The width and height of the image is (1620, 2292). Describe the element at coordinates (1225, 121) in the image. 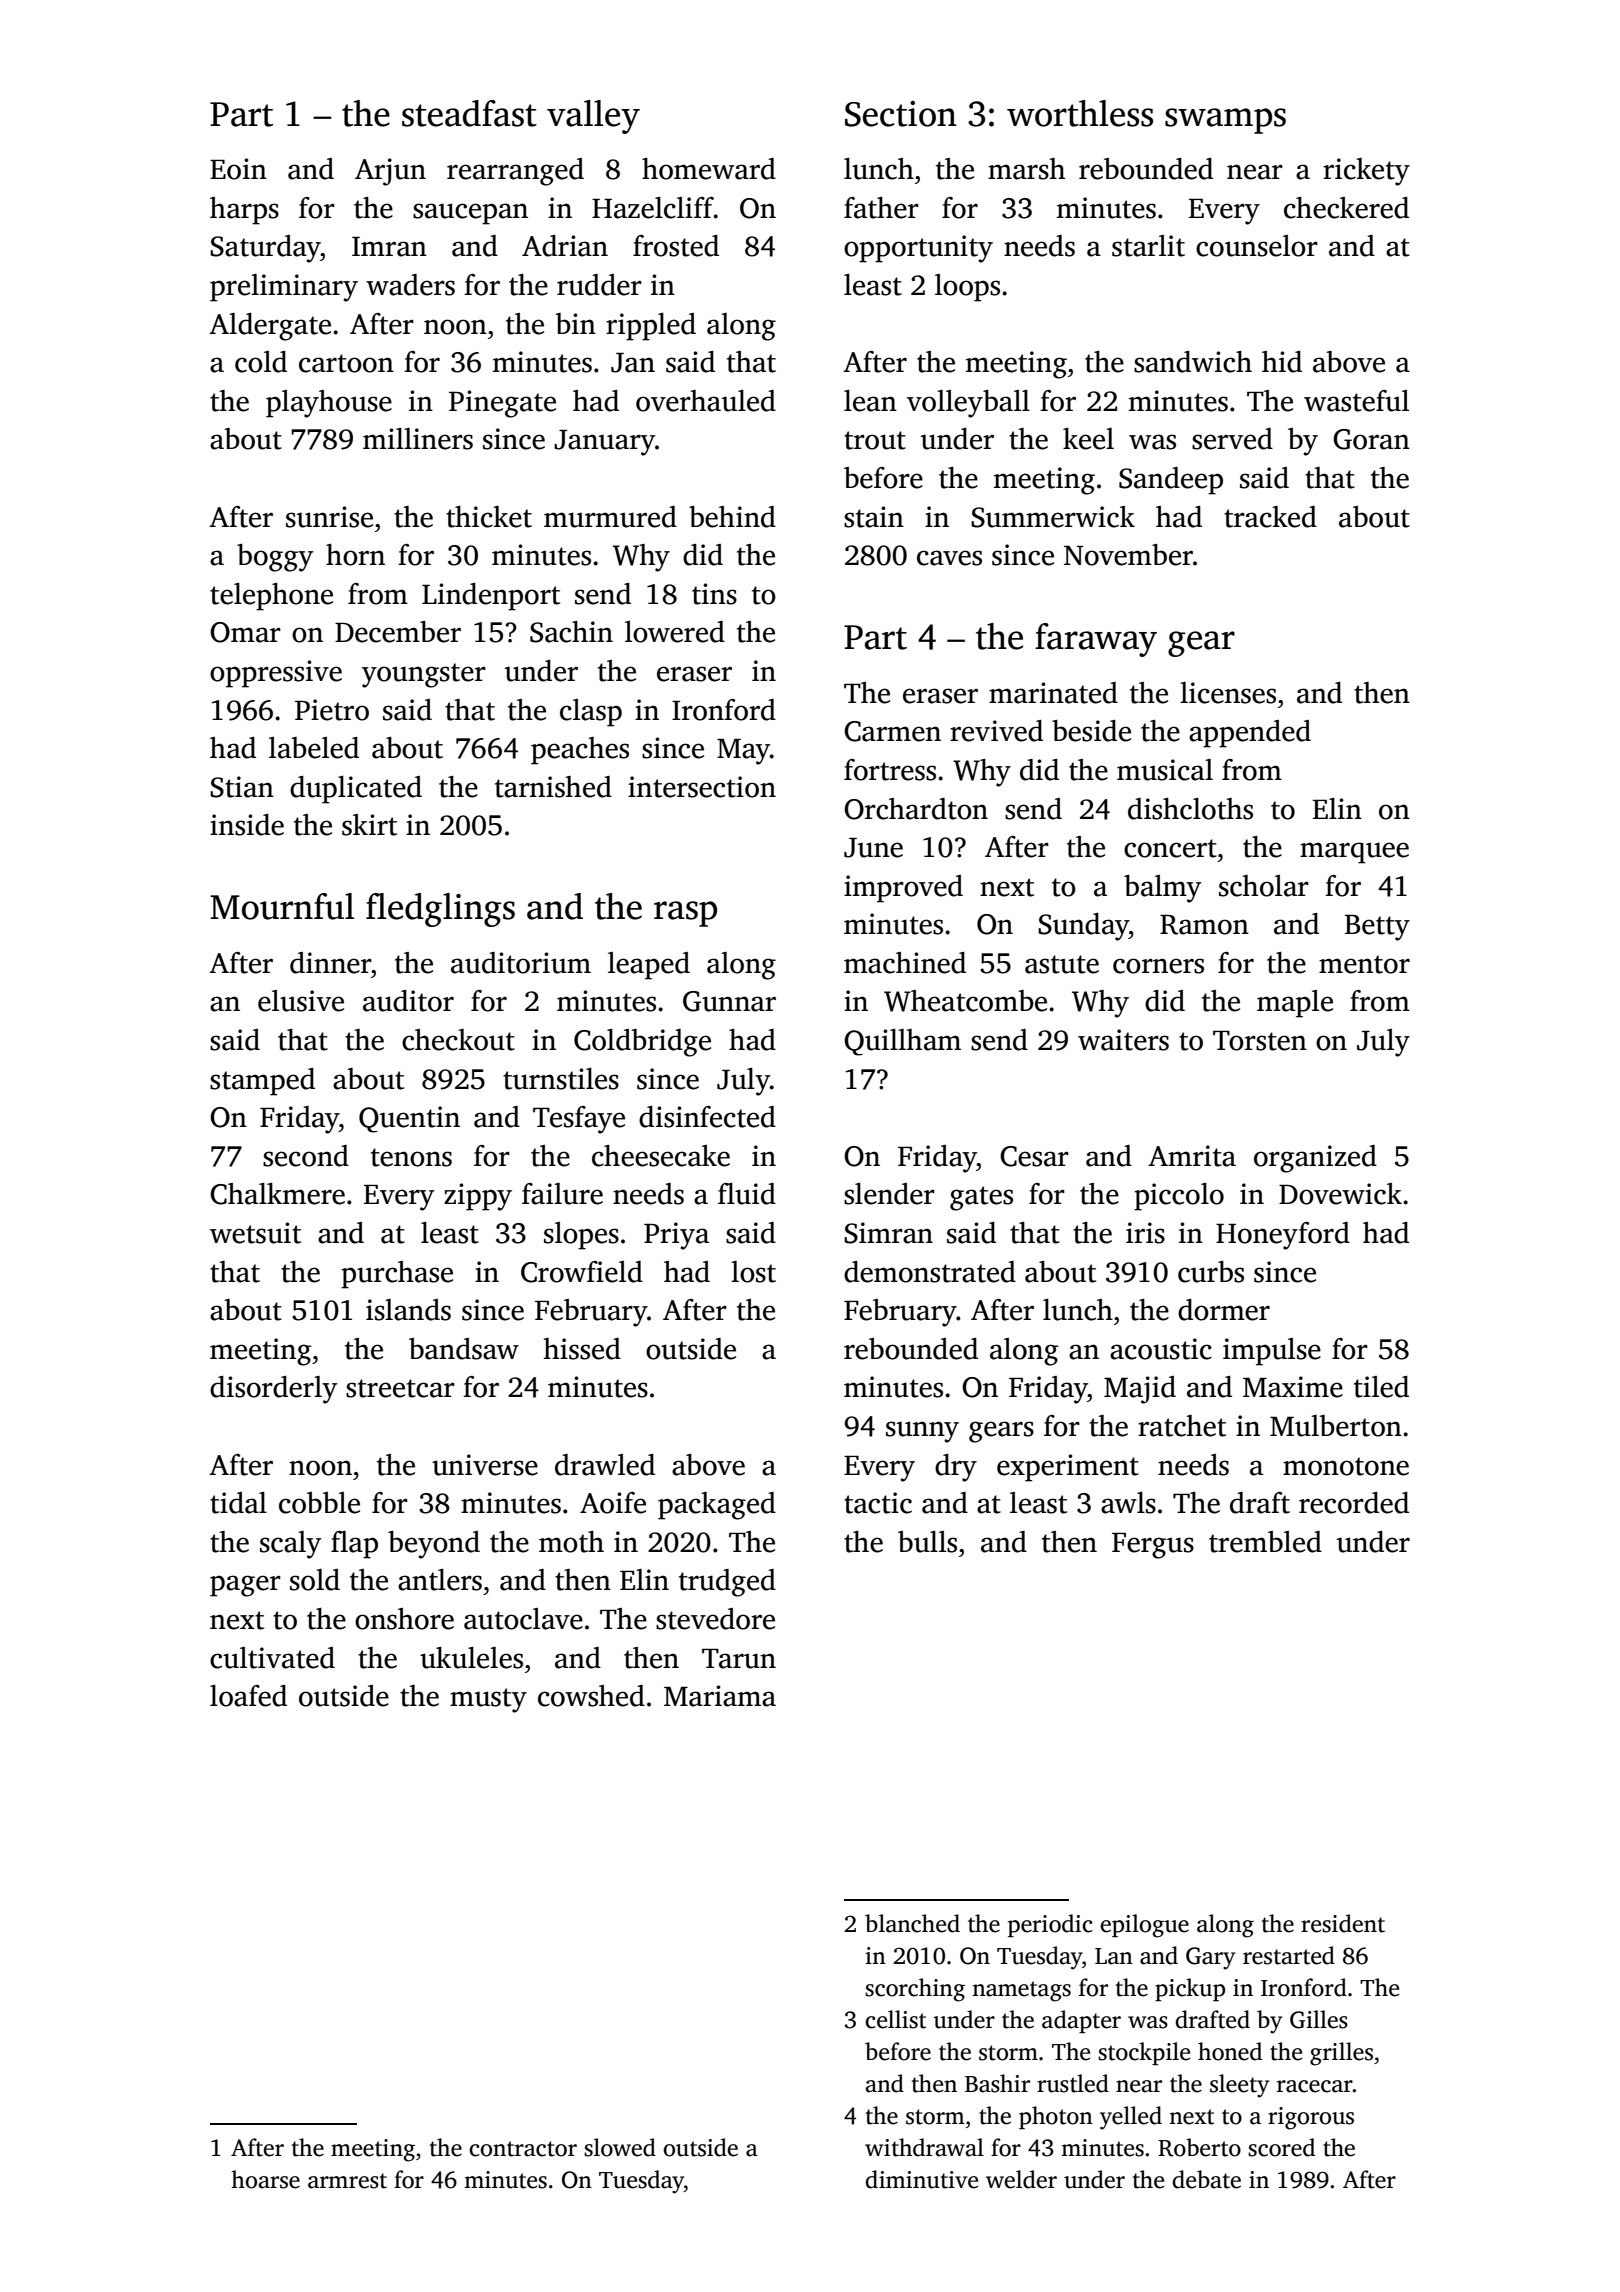

I see `swamps` at that location.
